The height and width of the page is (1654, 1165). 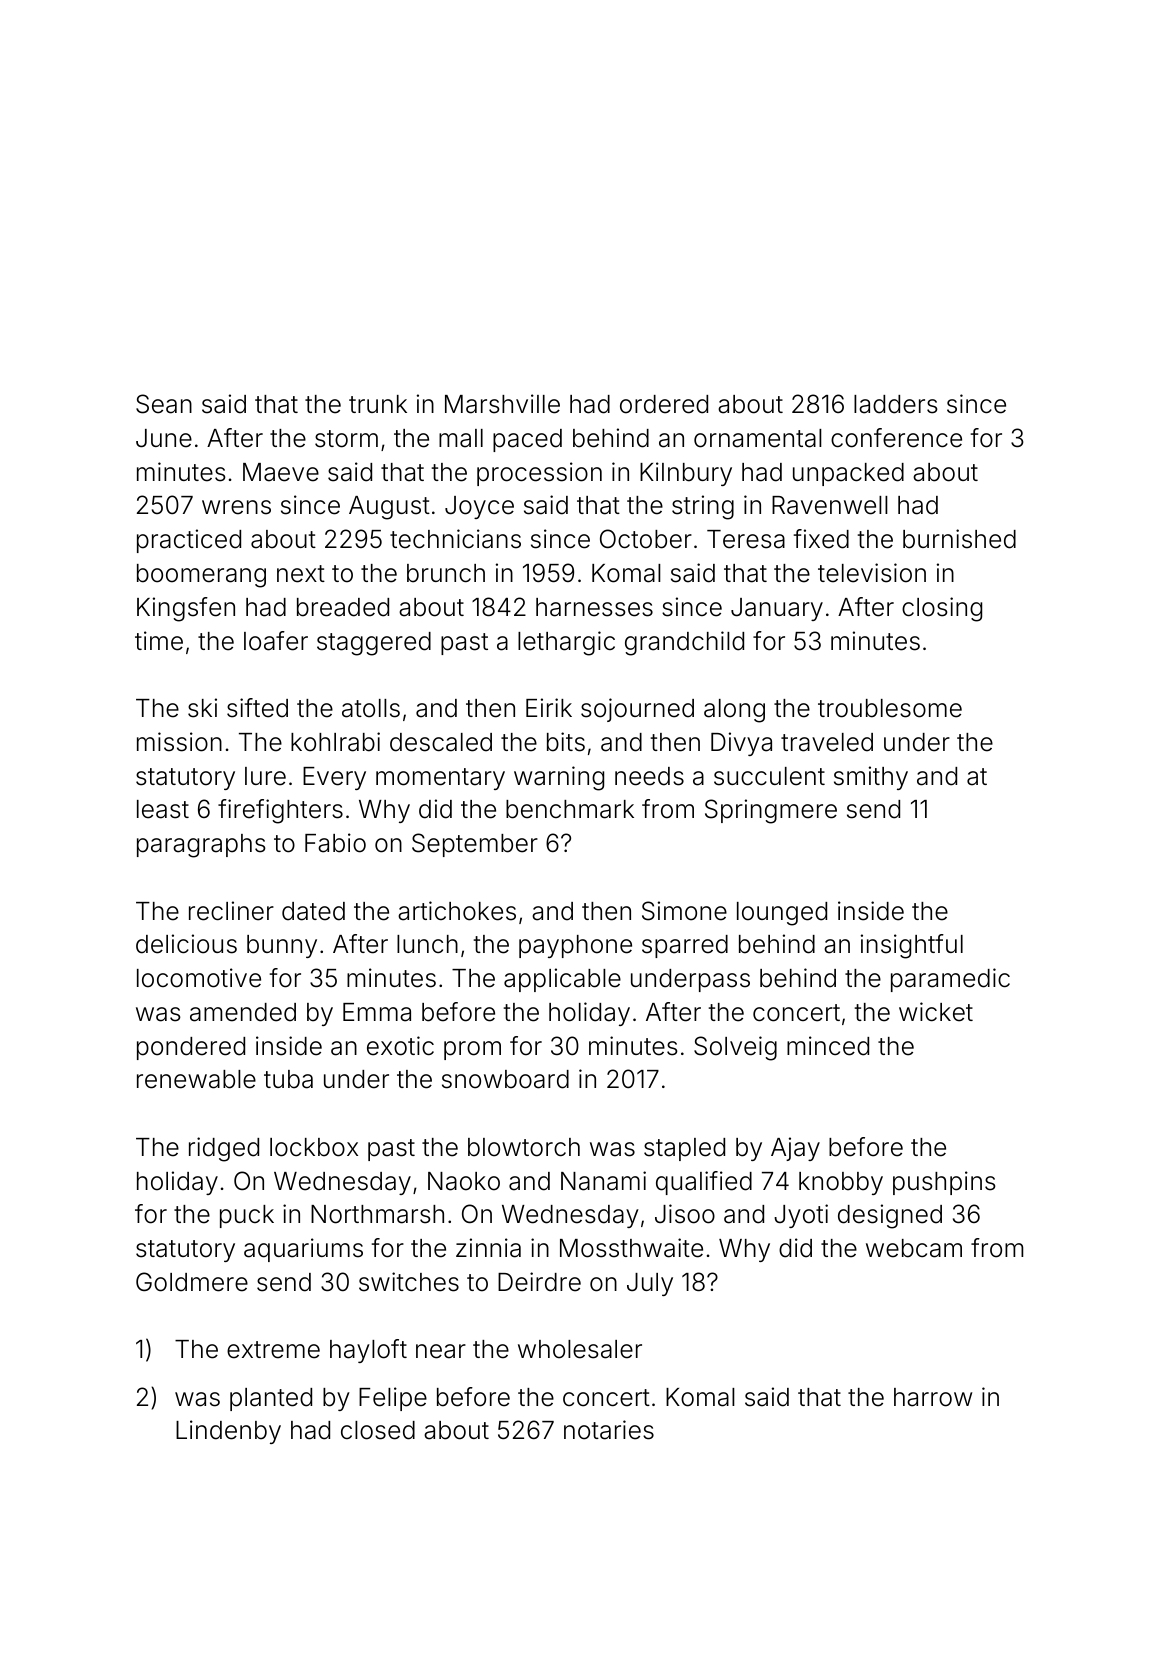 What do you see at coordinates (271, 1399) in the page?
I see `planted` at bounding box center [271, 1399].
